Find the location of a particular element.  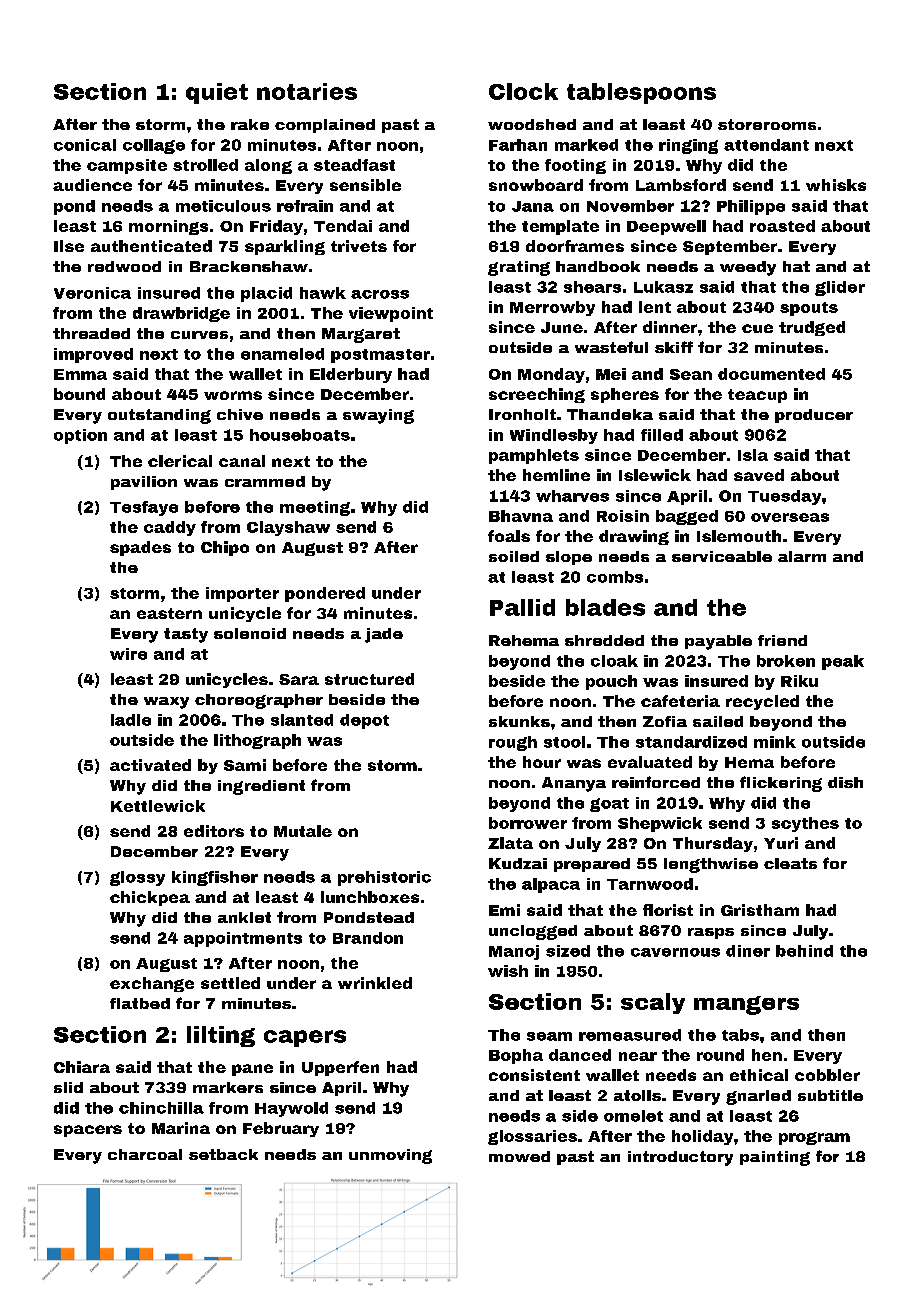

mink is located at coordinates (775, 742).
